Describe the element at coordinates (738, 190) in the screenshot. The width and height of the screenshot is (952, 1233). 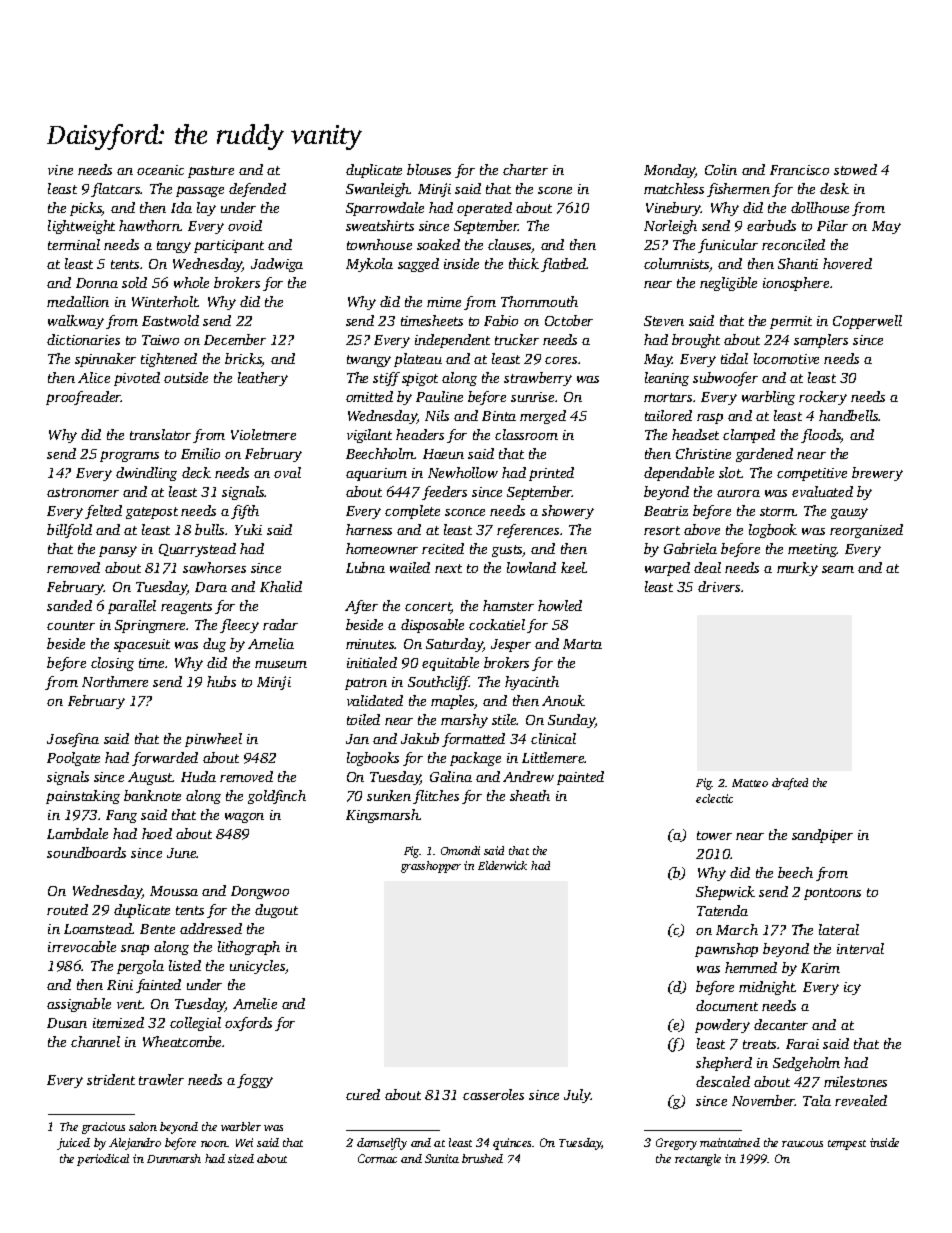
I see `fishermen` at that location.
